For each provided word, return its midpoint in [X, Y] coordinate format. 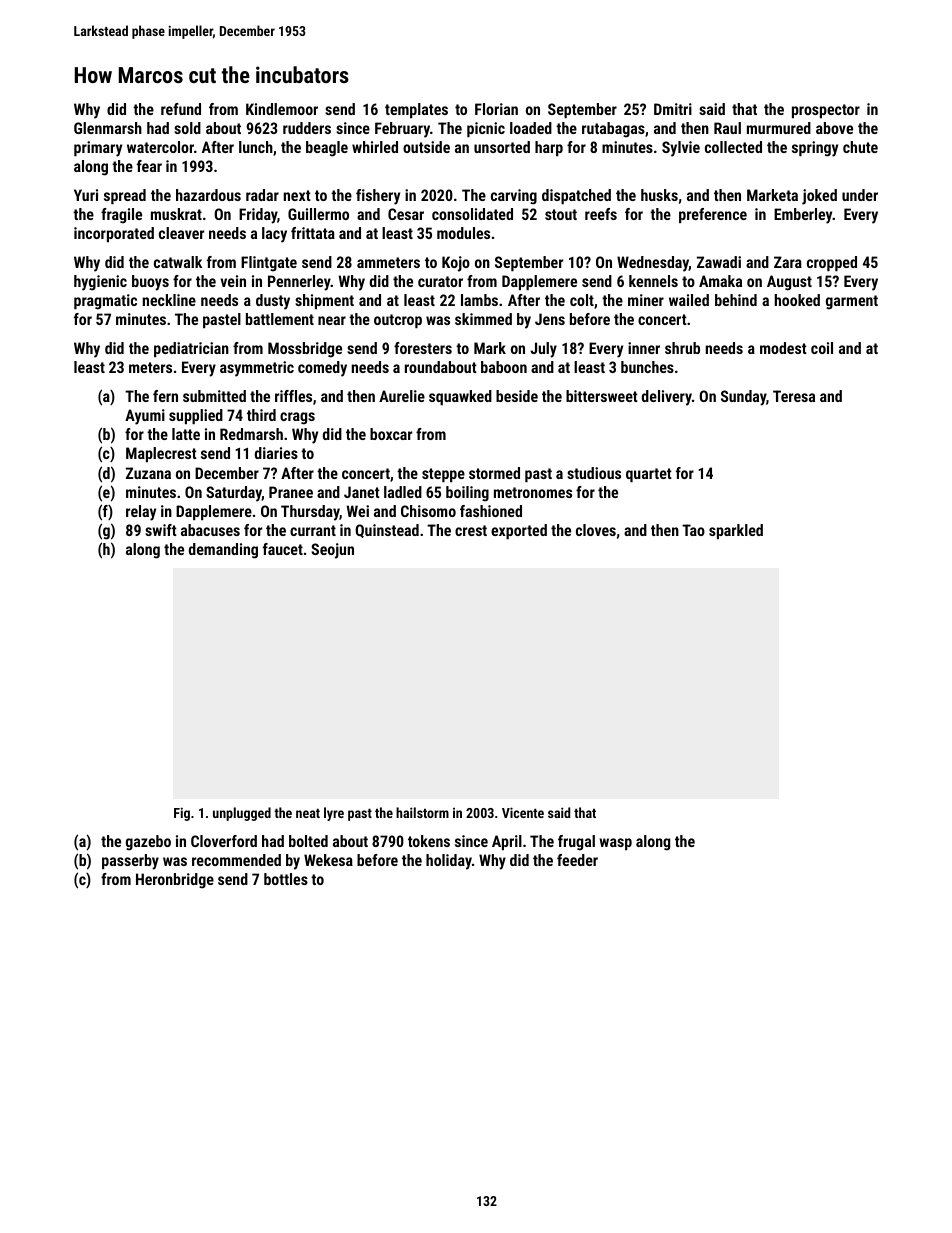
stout [561, 214]
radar [262, 195]
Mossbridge [305, 350]
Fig [182, 814]
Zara [788, 262]
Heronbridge [175, 881]
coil [822, 348]
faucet [283, 549]
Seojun [332, 551]
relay [141, 513]
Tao [693, 530]
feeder [577, 860]
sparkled [736, 531]
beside [517, 396]
